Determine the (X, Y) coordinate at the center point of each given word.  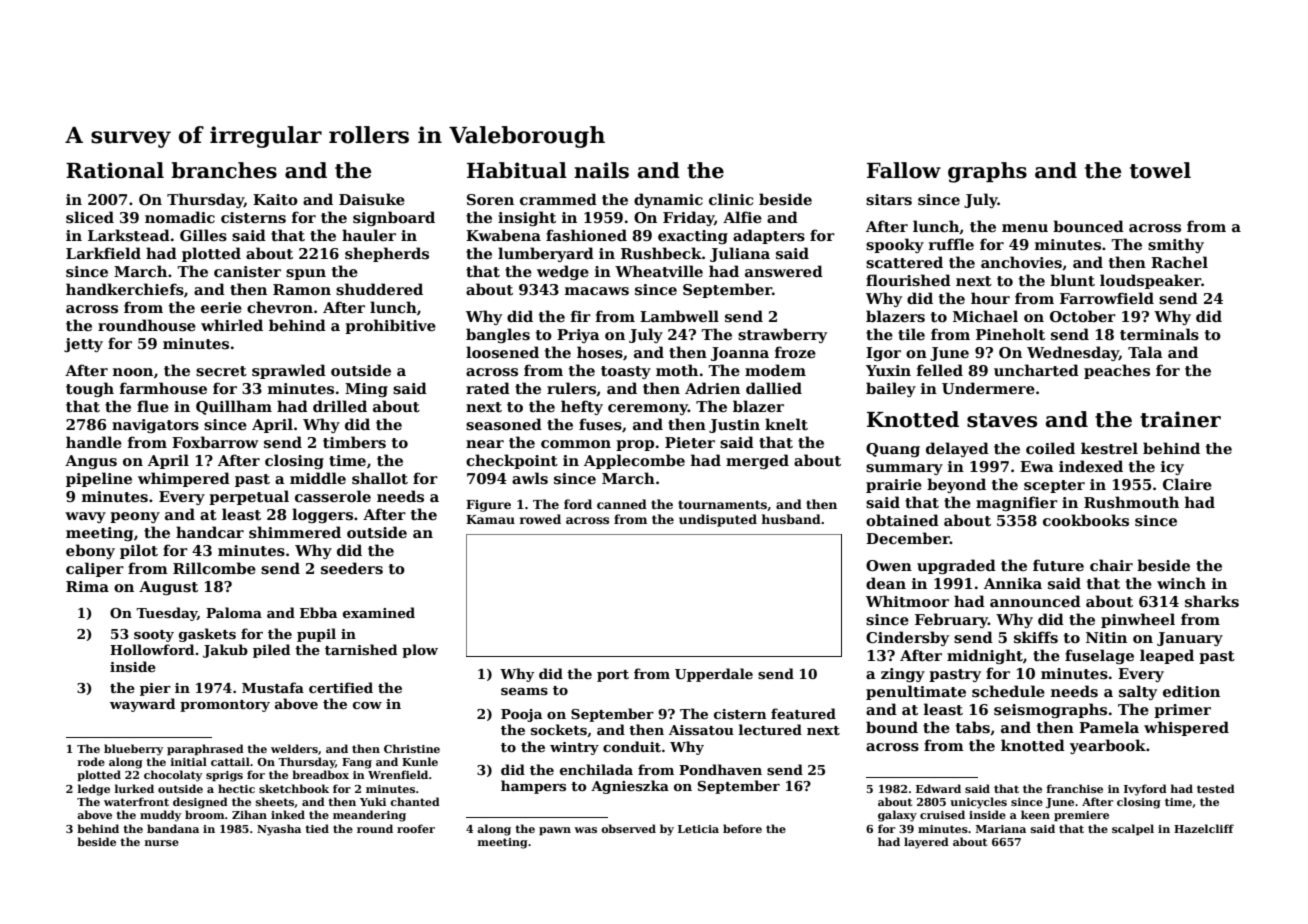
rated (488, 388)
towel (1160, 170)
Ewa (1037, 466)
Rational (115, 170)
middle (318, 478)
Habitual (517, 170)
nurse (162, 843)
